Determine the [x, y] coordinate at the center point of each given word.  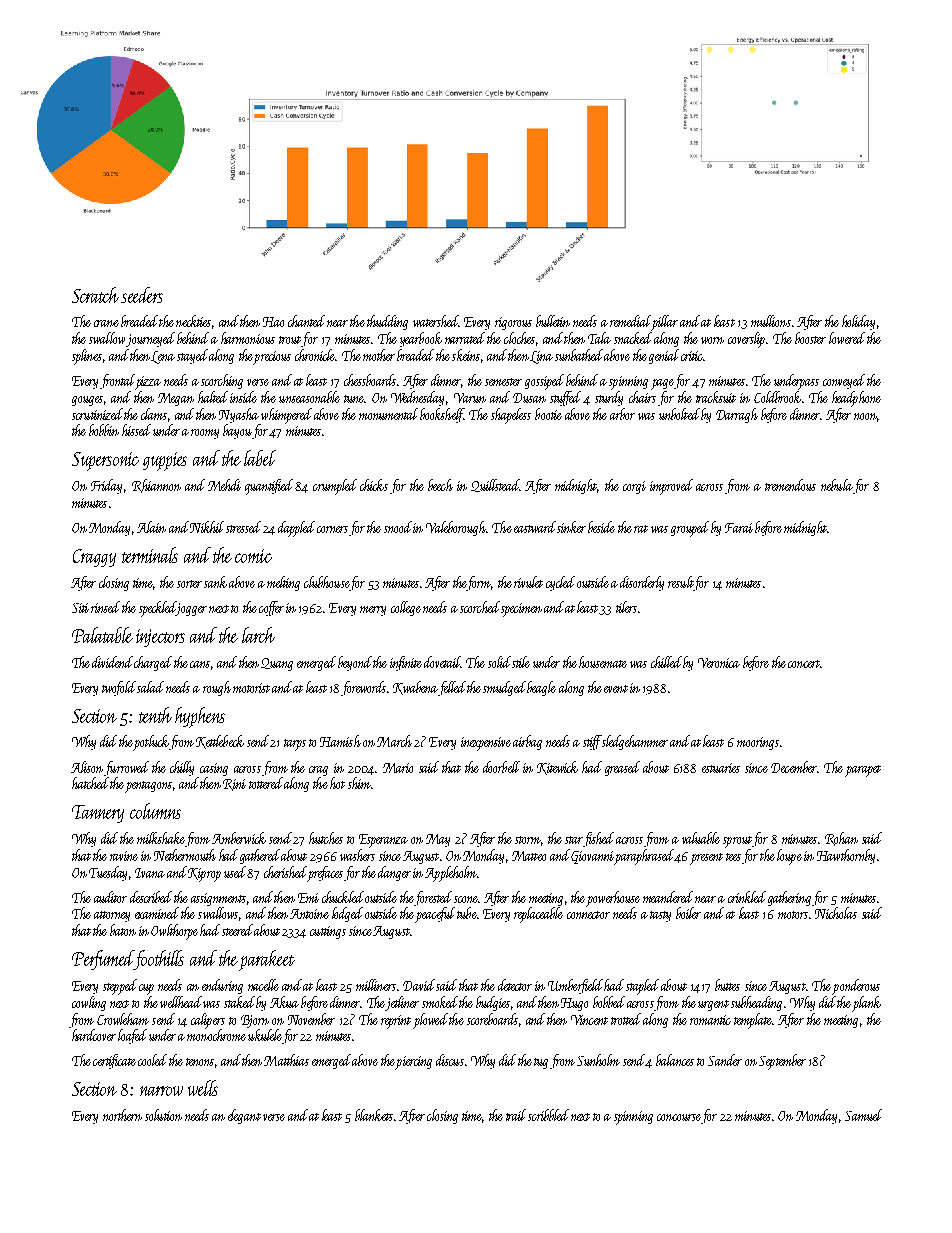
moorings [758, 743]
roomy [205, 434]
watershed [435, 321]
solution [163, 1115]
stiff [592, 742]
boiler [688, 913]
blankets [374, 1115]
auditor [110, 897]
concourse [679, 1117]
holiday [858, 322]
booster [810, 338]
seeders [142, 295]
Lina [541, 357]
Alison [87, 767]
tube [467, 913]
